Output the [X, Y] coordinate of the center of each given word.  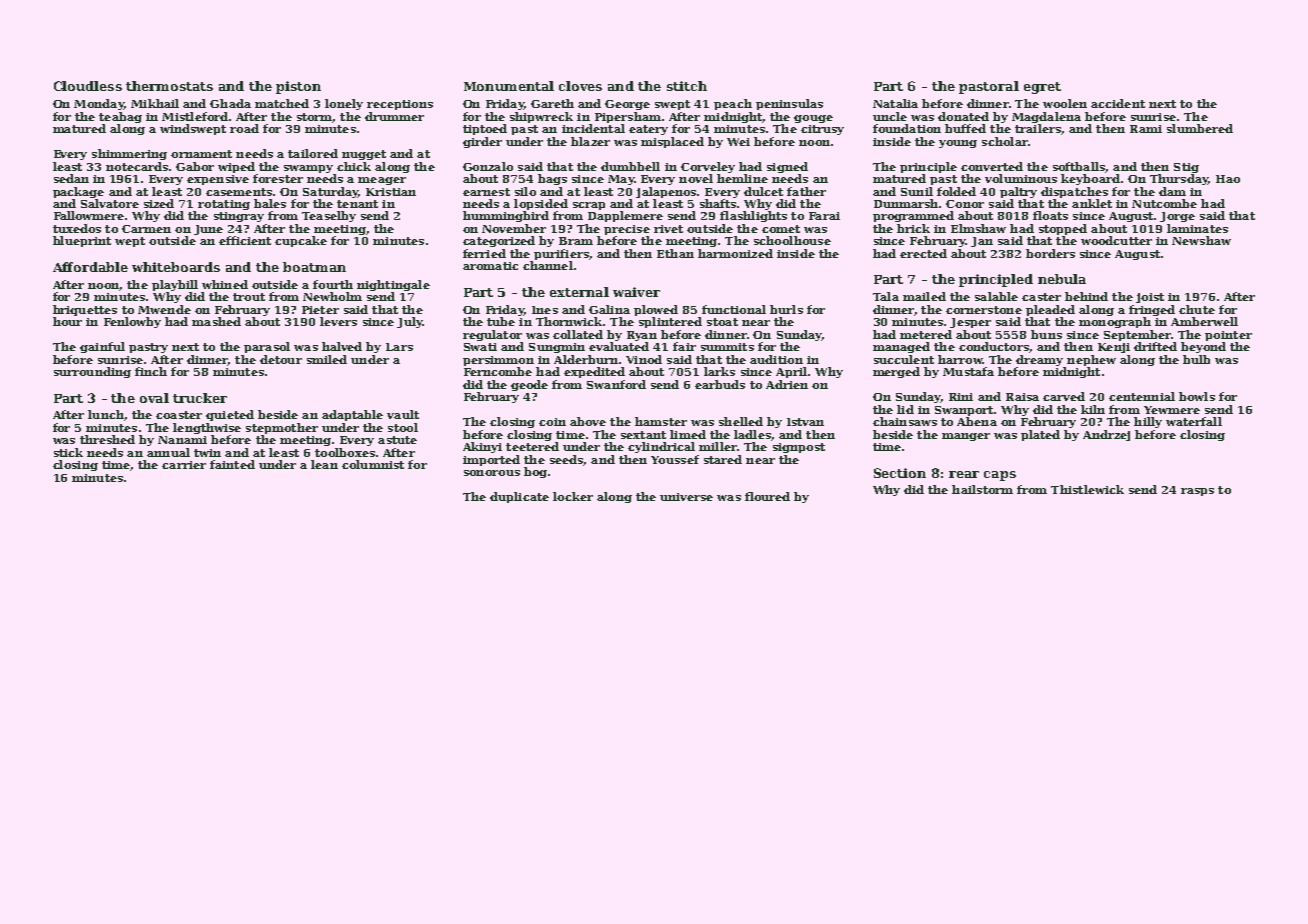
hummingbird [506, 216]
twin [207, 453]
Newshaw [1201, 240]
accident [1118, 103]
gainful [102, 347]
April [791, 372]
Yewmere [1172, 410]
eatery [648, 130]
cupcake [301, 241]
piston [298, 87]
